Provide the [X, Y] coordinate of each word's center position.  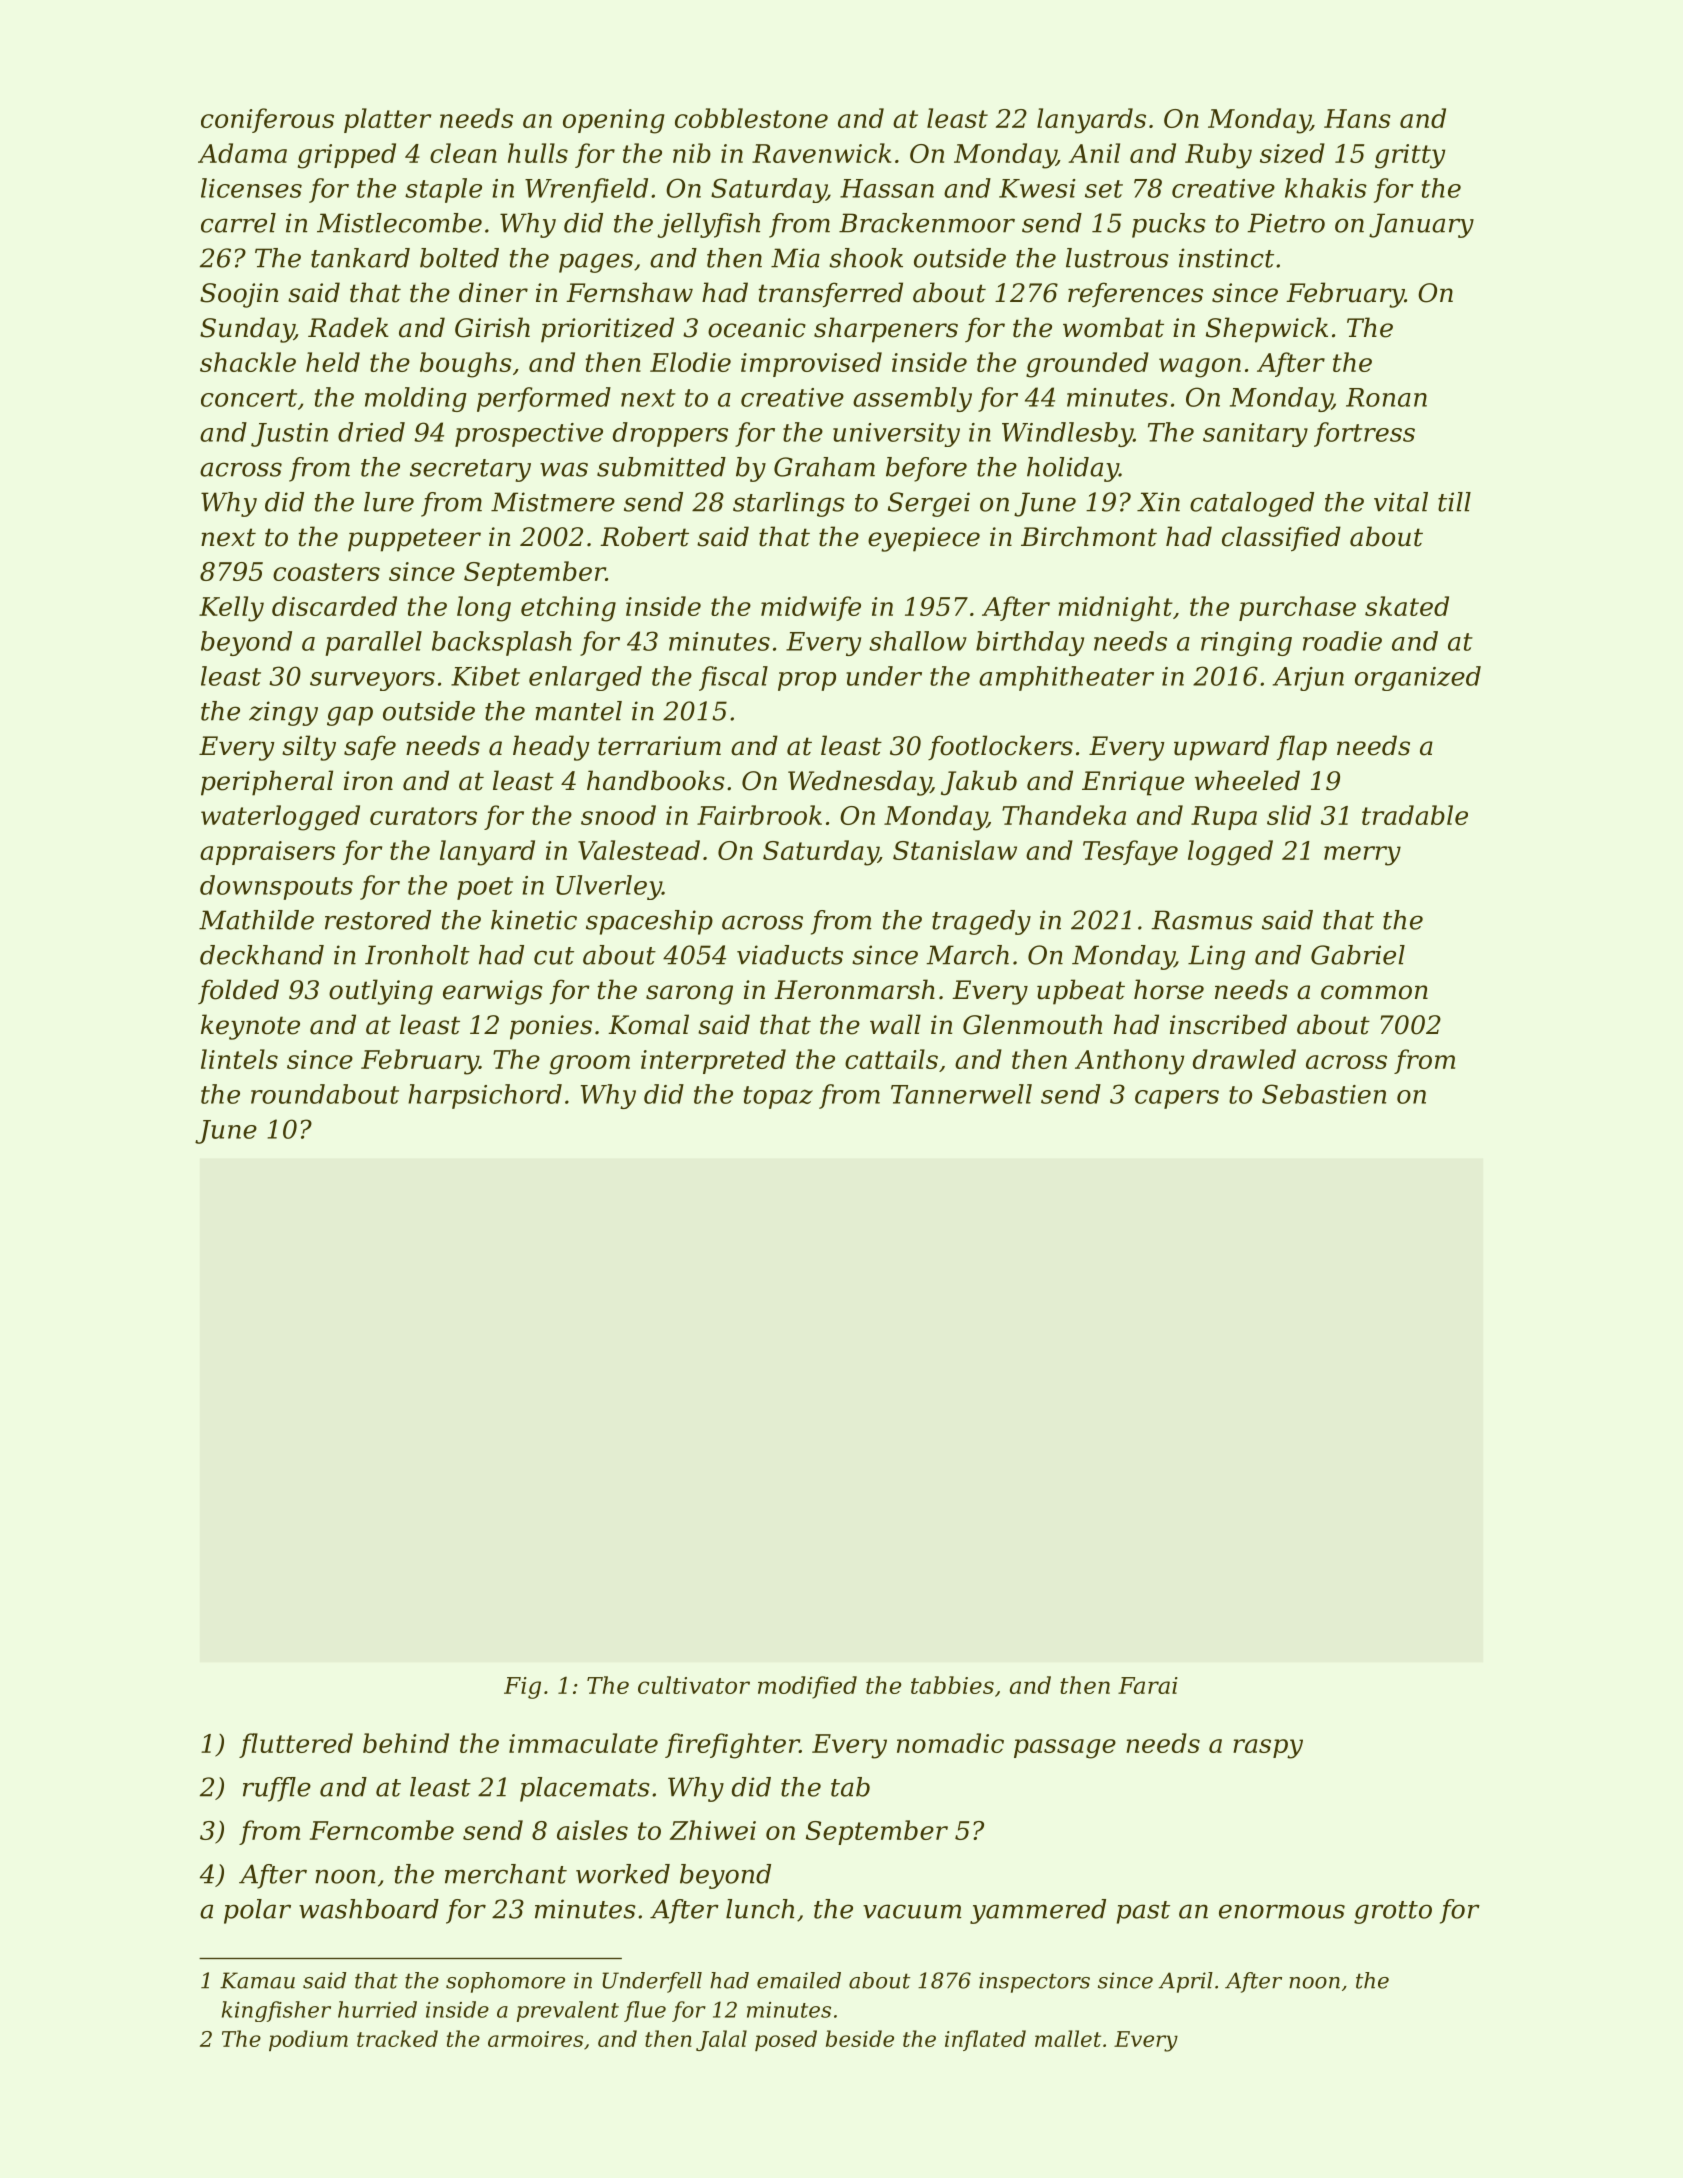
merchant [506, 1874]
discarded [334, 606]
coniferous [267, 120]
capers [1177, 1099]
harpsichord [485, 1096]
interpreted [713, 1061]
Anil [1094, 153]
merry [1362, 856]
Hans [1357, 118]
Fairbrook [759, 815]
